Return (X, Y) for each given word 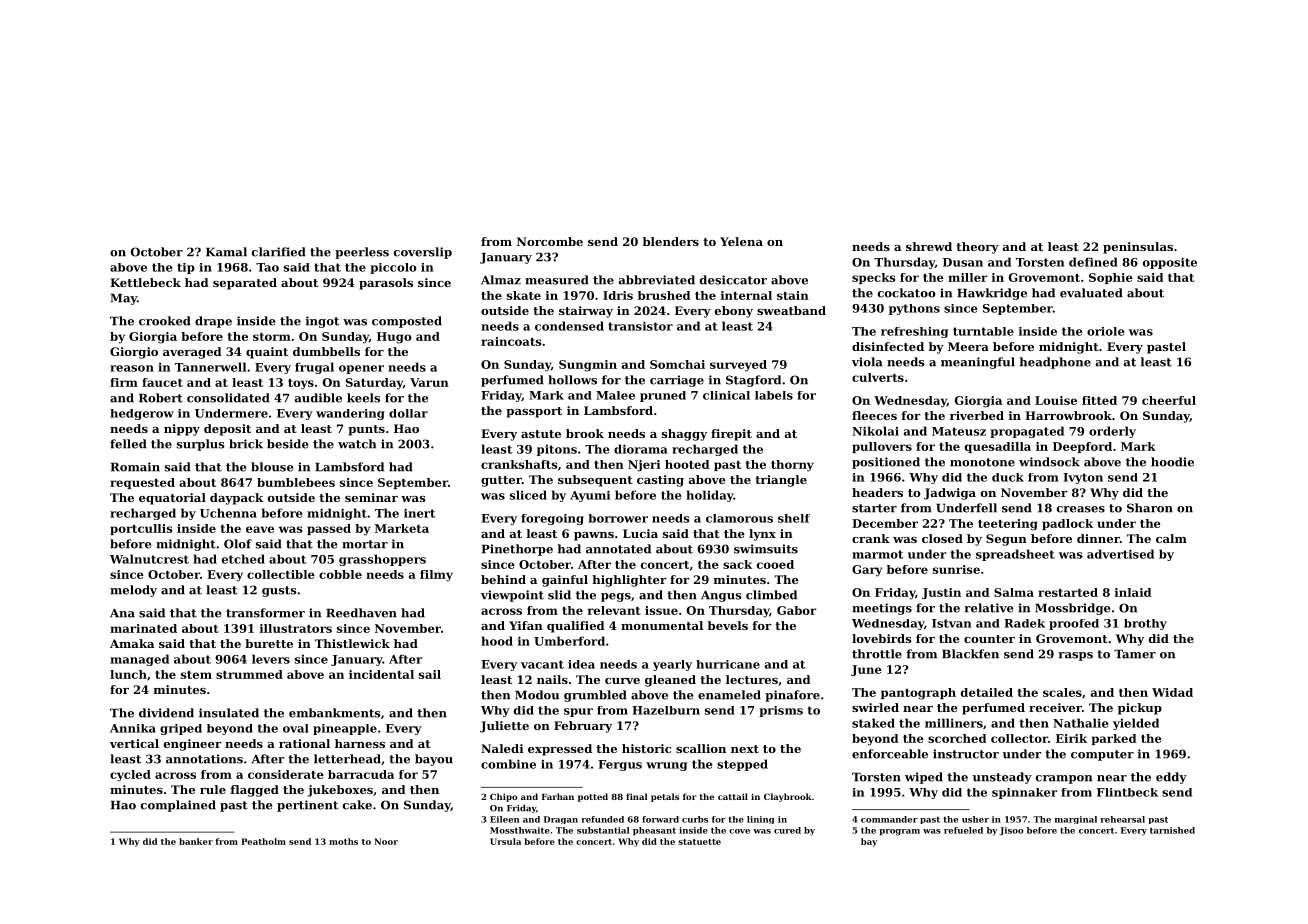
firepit (731, 435)
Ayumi (590, 496)
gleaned (670, 681)
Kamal (226, 252)
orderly (1112, 432)
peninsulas (1138, 248)
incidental (381, 674)
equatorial (172, 499)
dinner (1098, 538)
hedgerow (142, 414)
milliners (954, 723)
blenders (671, 241)
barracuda (361, 774)
